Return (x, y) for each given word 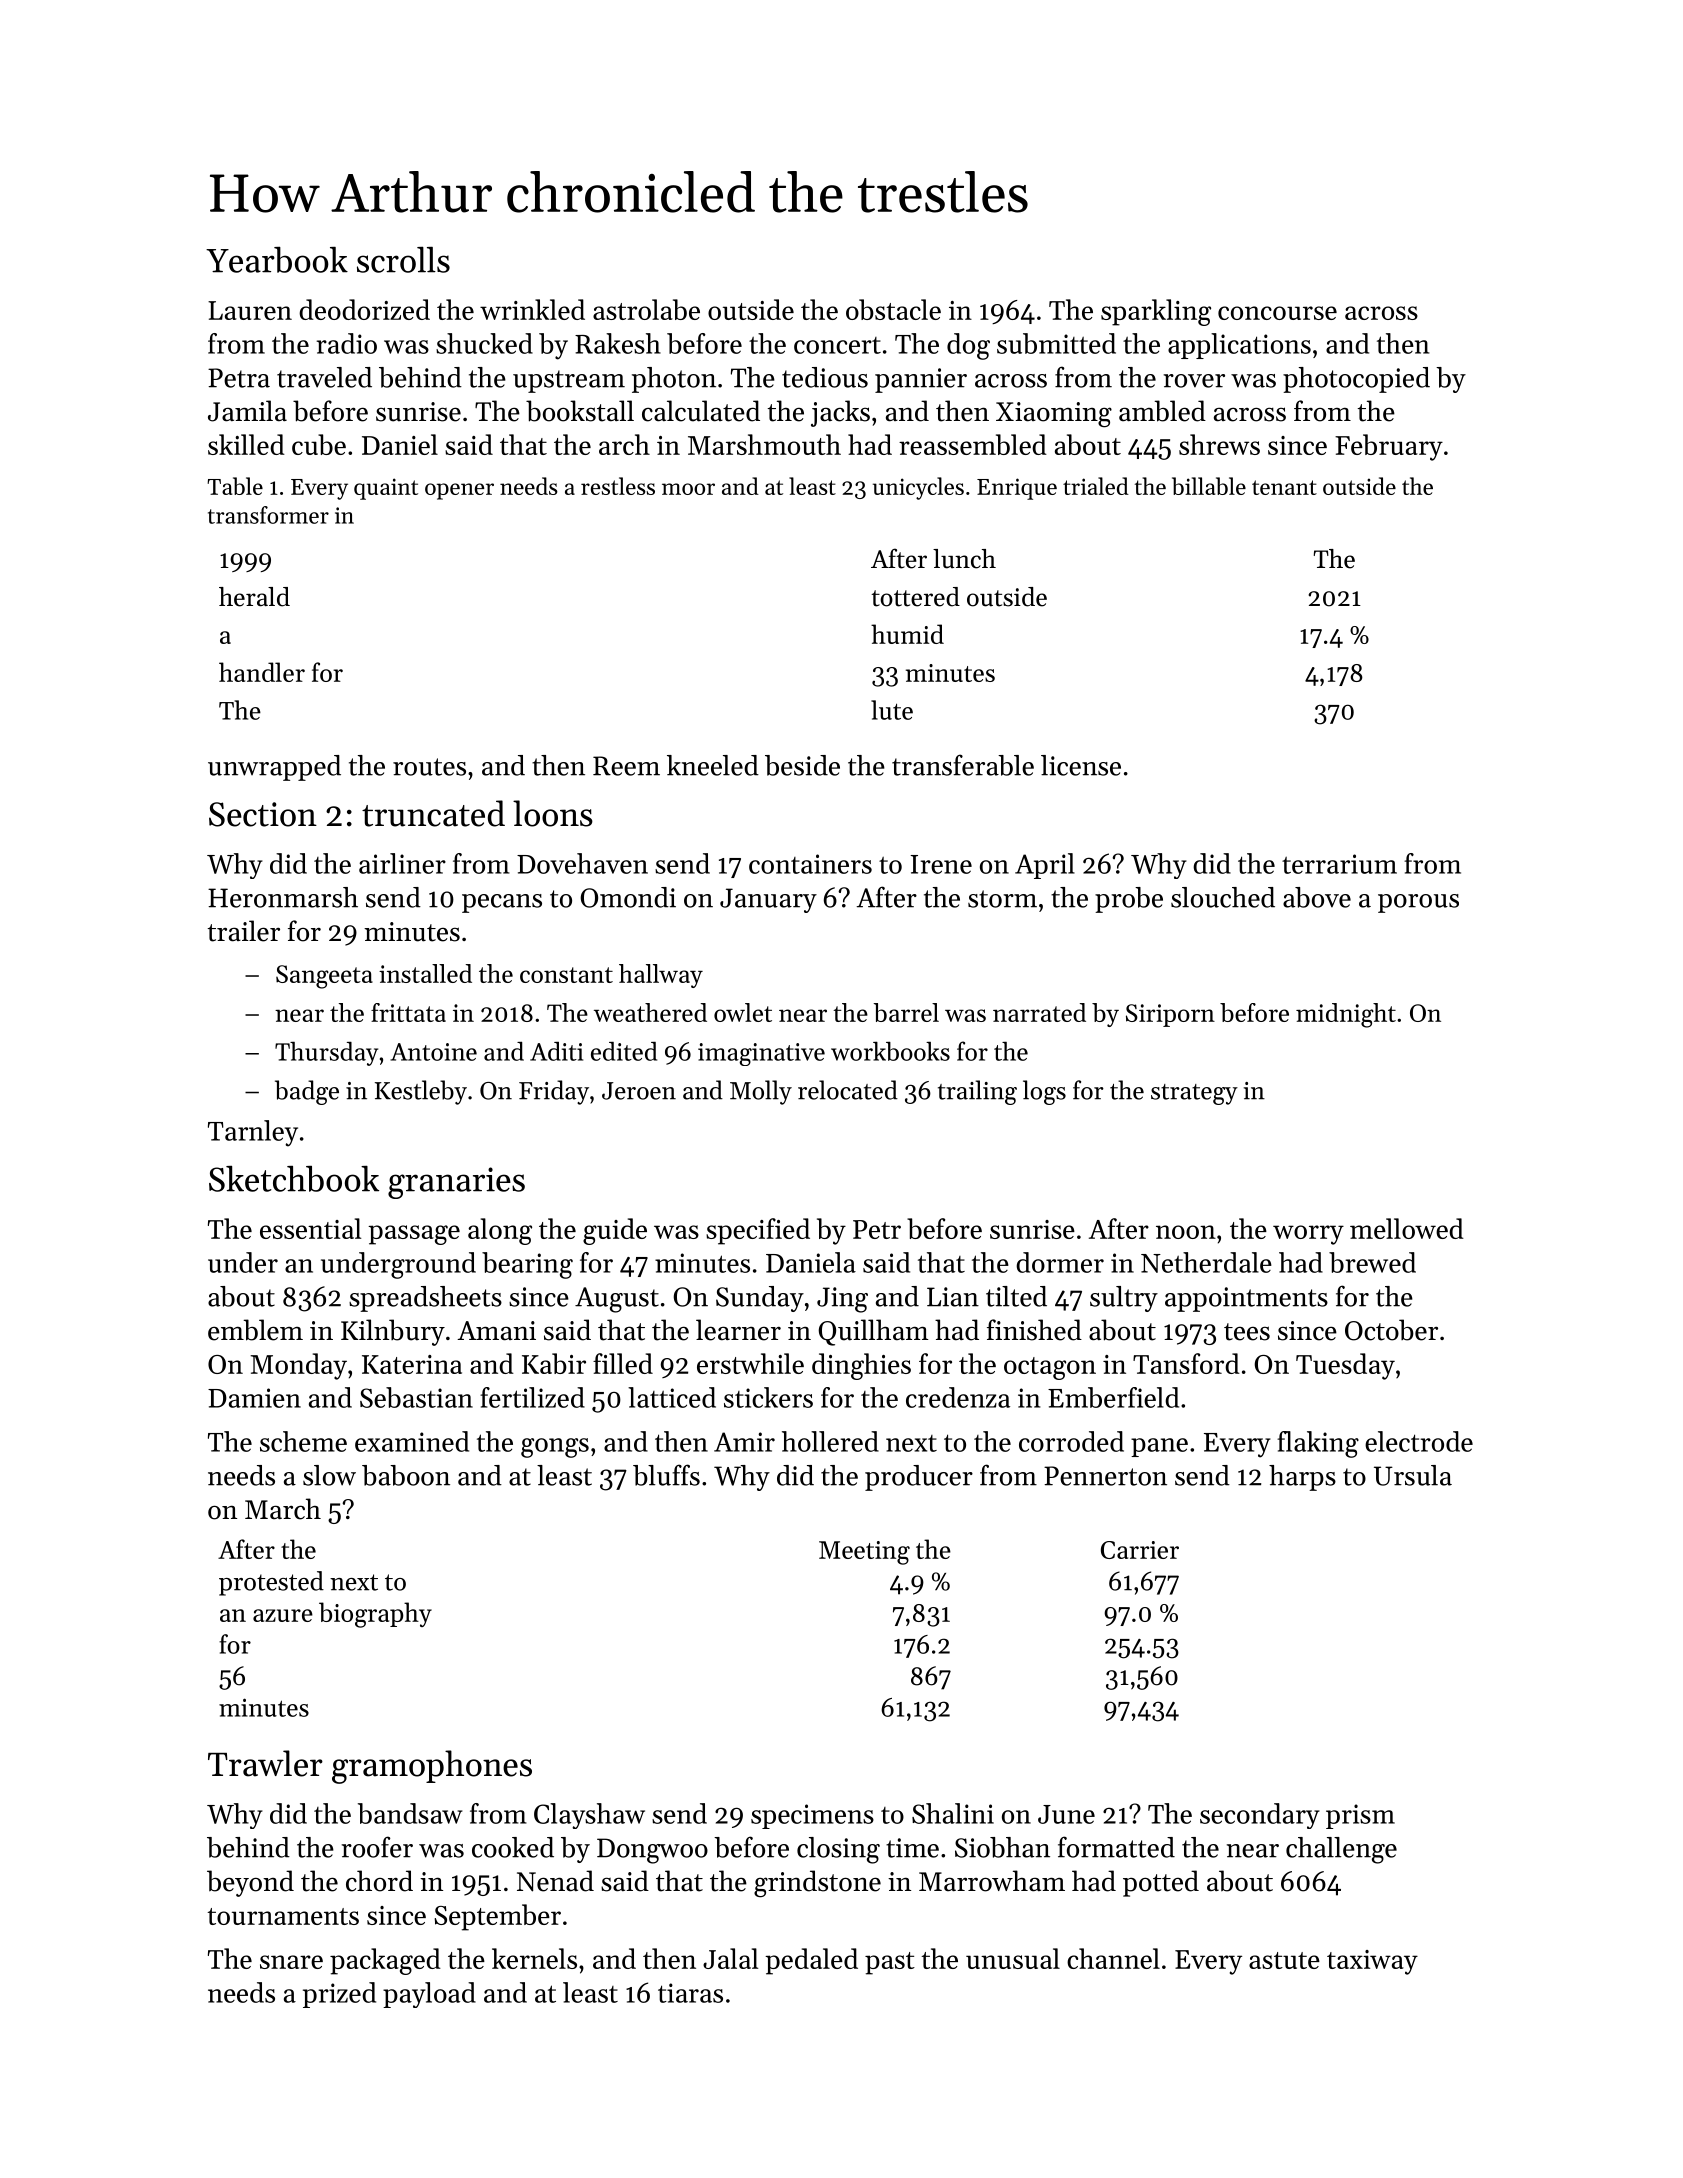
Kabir (554, 1363)
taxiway (1372, 1962)
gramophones (432, 1767)
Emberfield (1113, 1397)
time (912, 1848)
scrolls (403, 260)
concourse (1277, 313)
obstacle (893, 309)
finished (1034, 1330)
